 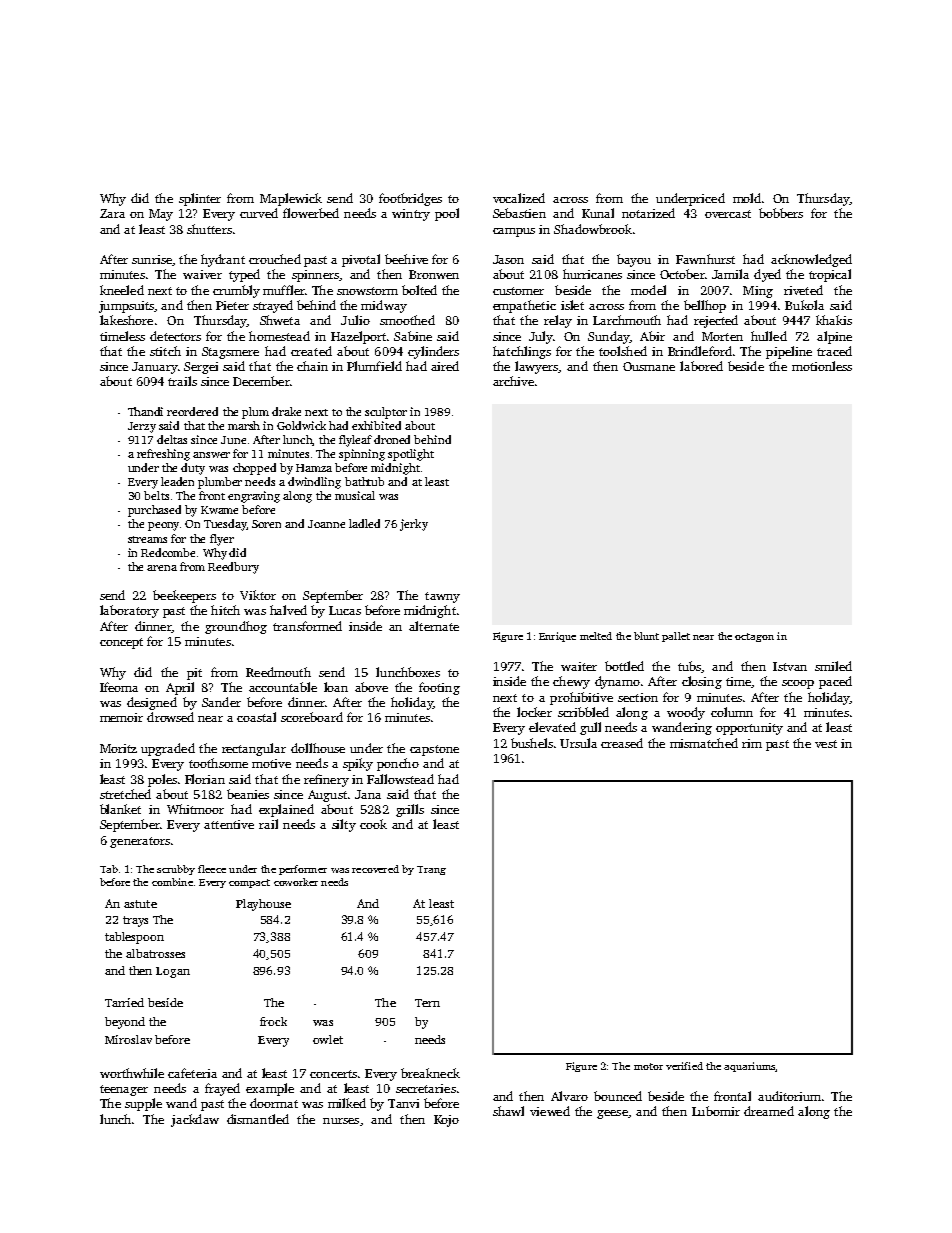 What do you see at coordinates (230, 353) in the screenshot?
I see `Stagsmere` at bounding box center [230, 353].
